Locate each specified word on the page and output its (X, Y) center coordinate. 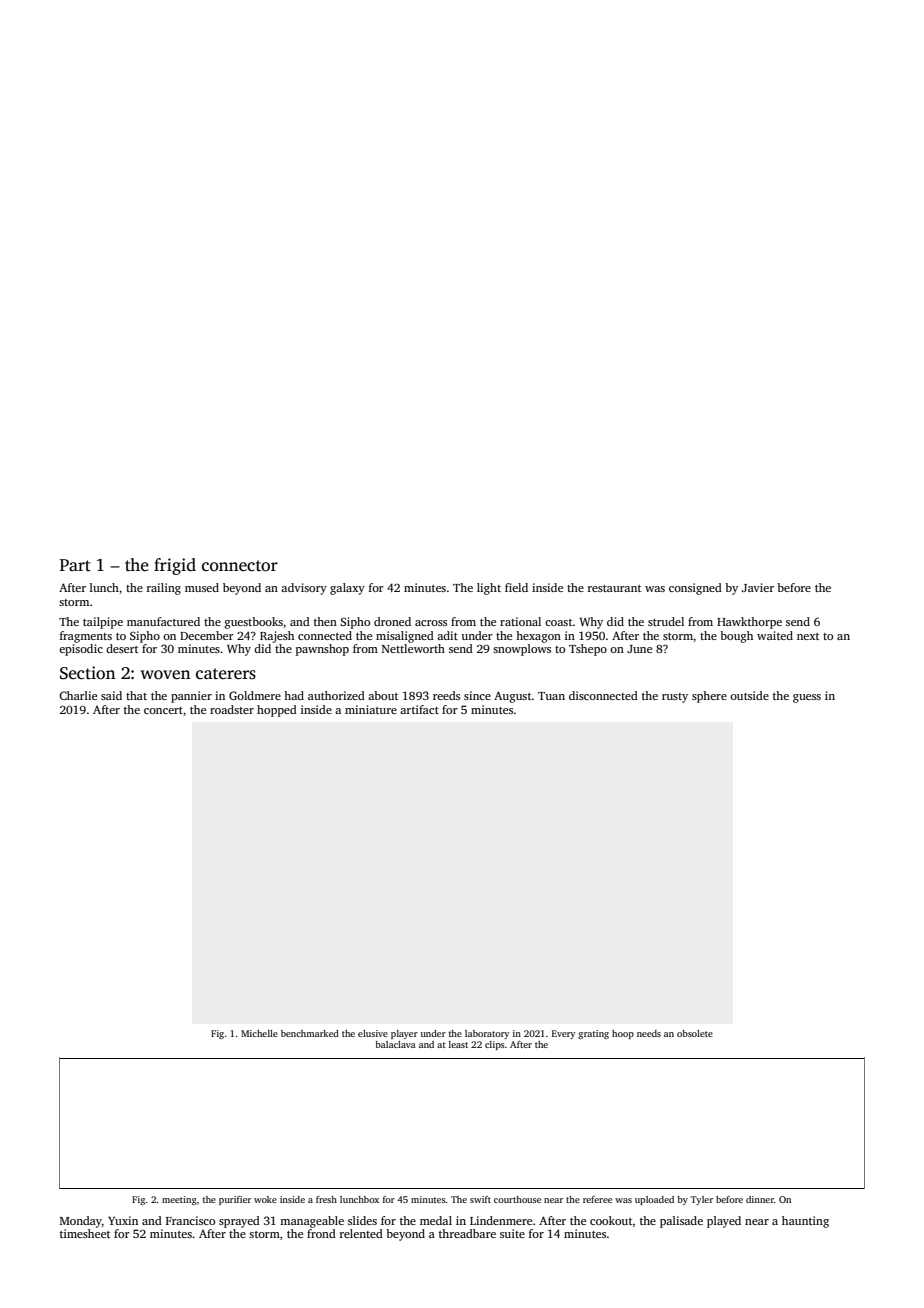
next (808, 636)
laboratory (487, 1034)
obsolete (695, 1033)
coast (559, 622)
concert (163, 710)
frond (321, 1233)
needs (649, 1033)
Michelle (259, 1033)
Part (75, 565)
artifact (419, 709)
